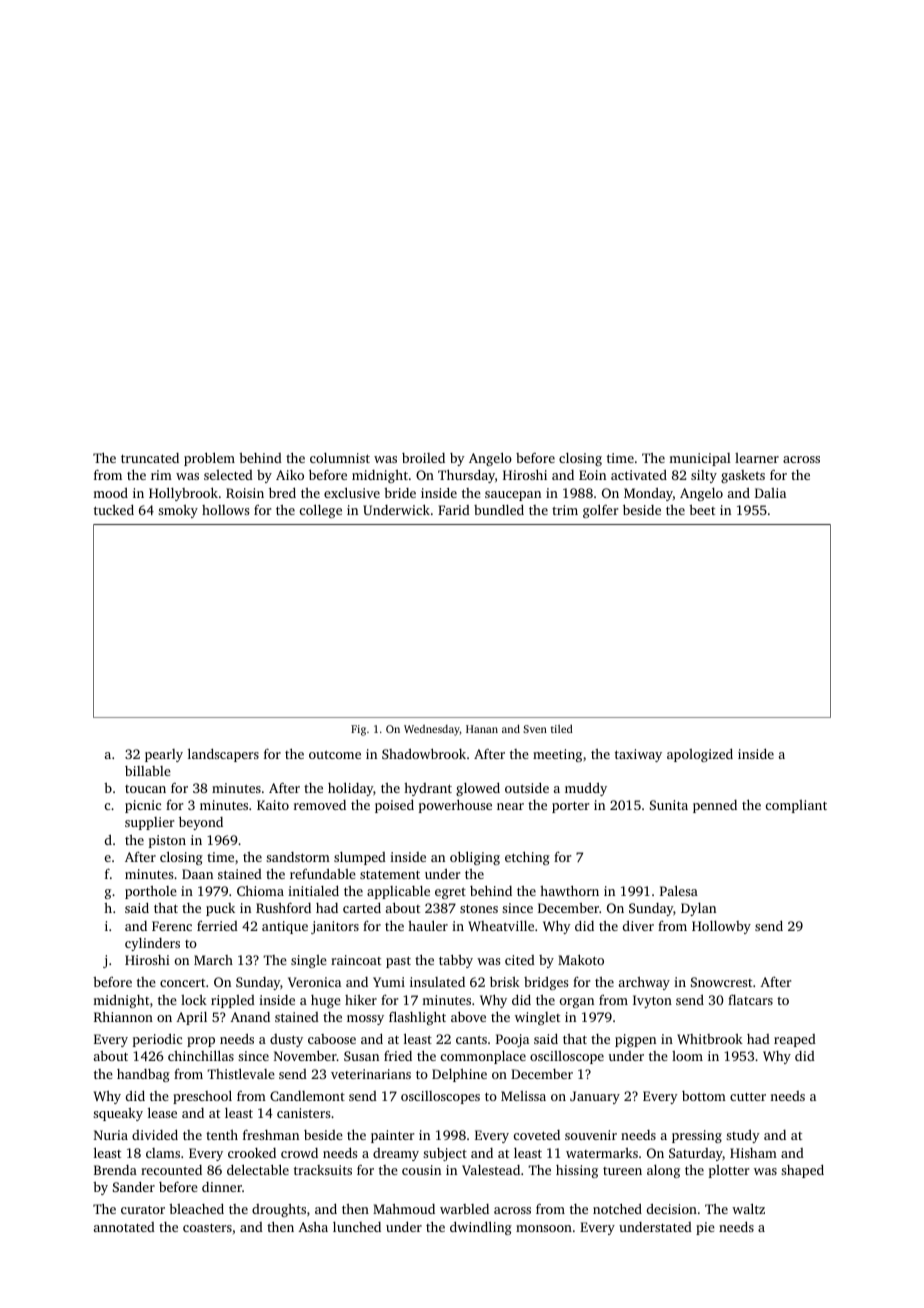  Describe the element at coordinates (669, 805) in the screenshot. I see `Sunita` at that location.
